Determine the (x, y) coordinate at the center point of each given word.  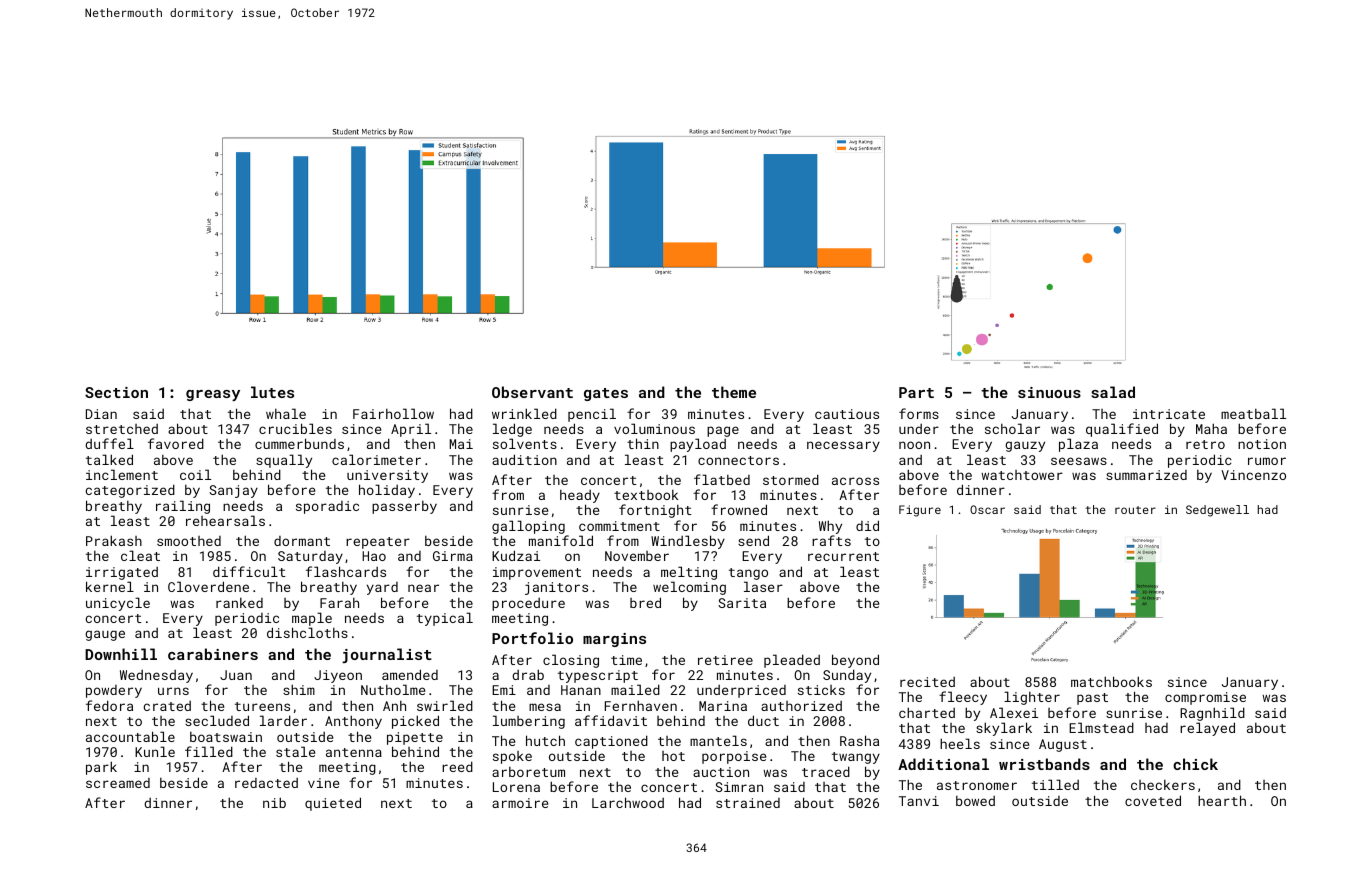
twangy (856, 758)
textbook (646, 495)
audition (524, 459)
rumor (1267, 461)
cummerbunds (299, 443)
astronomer (977, 785)
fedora (109, 705)
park (101, 768)
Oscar (987, 509)
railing (183, 507)
